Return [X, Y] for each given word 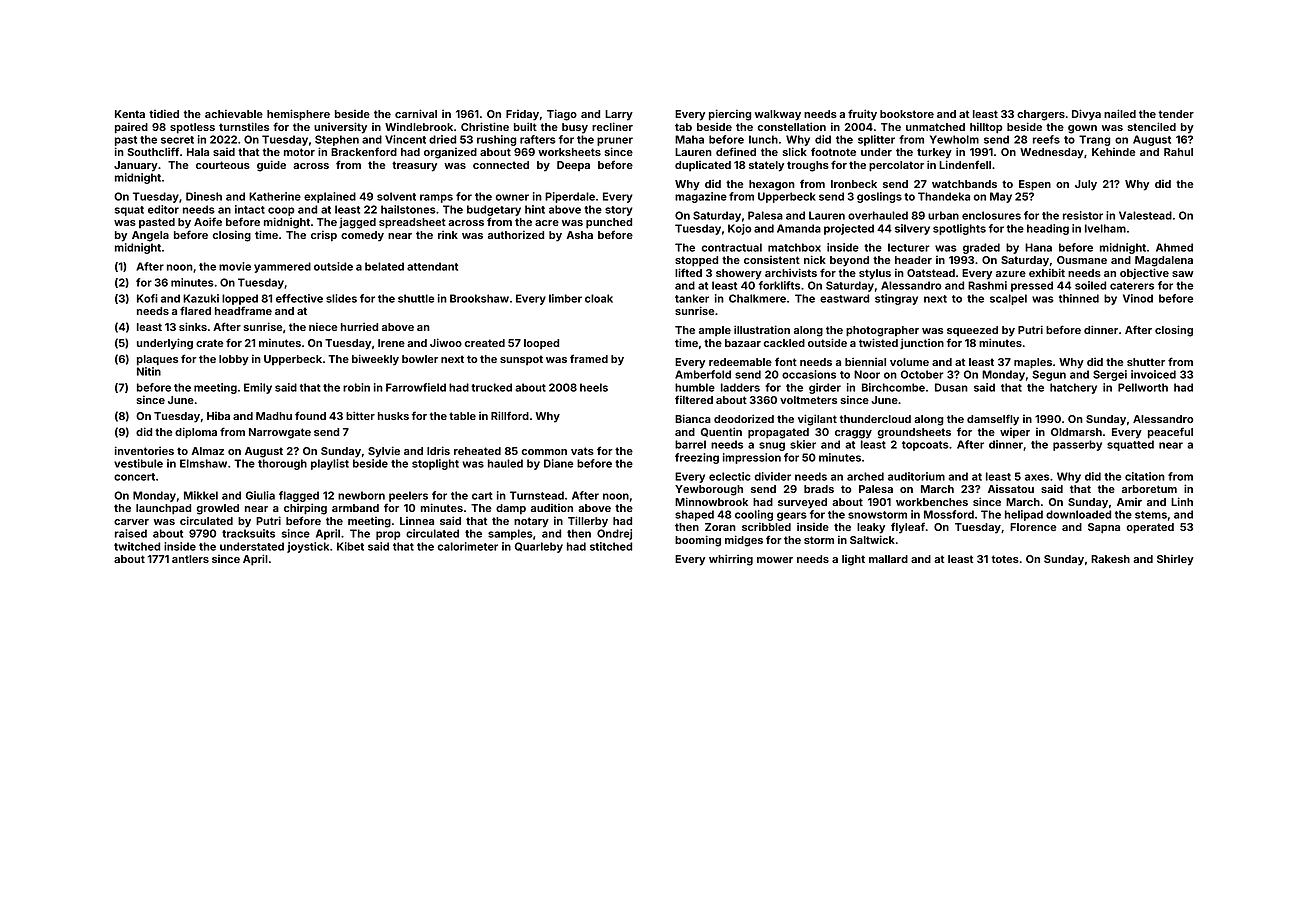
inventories [144, 450]
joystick [308, 547]
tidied [164, 113]
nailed [1120, 113]
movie [235, 266]
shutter [1146, 362]
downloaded [1079, 514]
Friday [522, 115]
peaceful [1170, 433]
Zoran [720, 527]
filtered [694, 399]
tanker [692, 298]
